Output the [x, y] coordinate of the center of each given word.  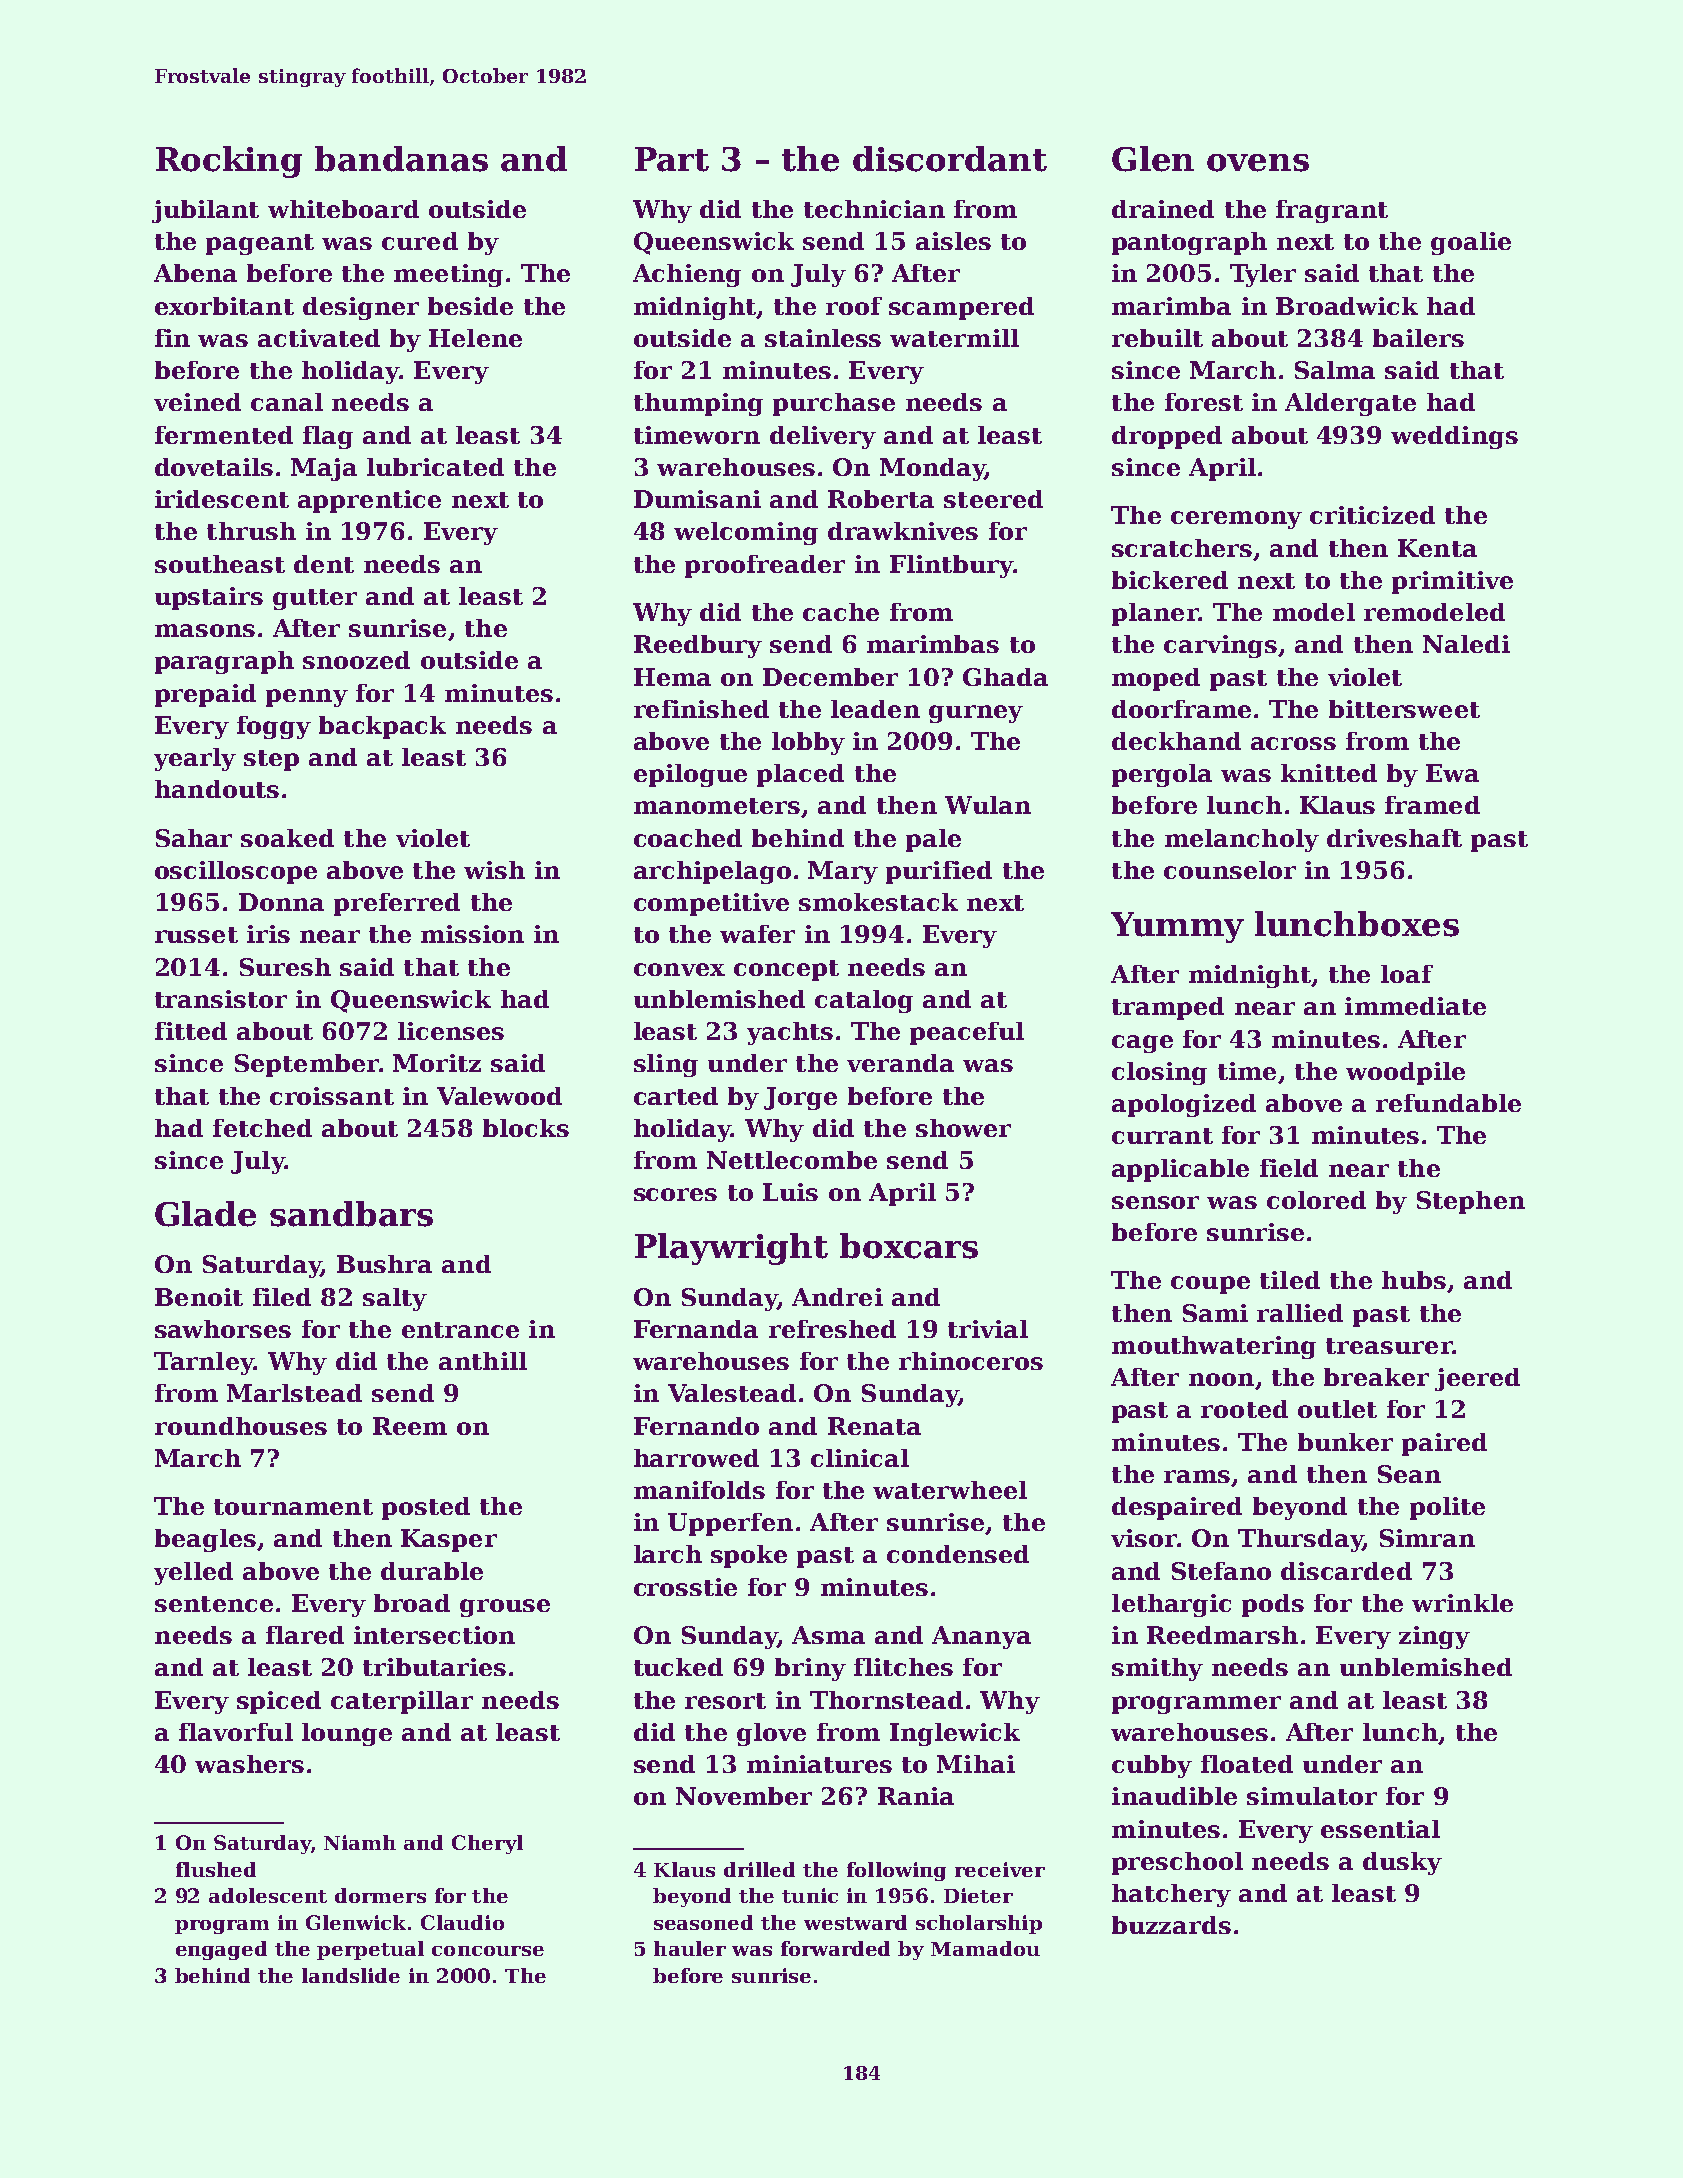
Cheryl [487, 1844]
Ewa [1452, 773]
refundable [1448, 1103]
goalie [1471, 243]
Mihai [976, 1764]
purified [939, 872]
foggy [274, 727]
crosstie [685, 1587]
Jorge [800, 1098]
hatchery [1171, 1895]
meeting [448, 275]
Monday [932, 469]
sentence [214, 1604]
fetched [262, 1128]
